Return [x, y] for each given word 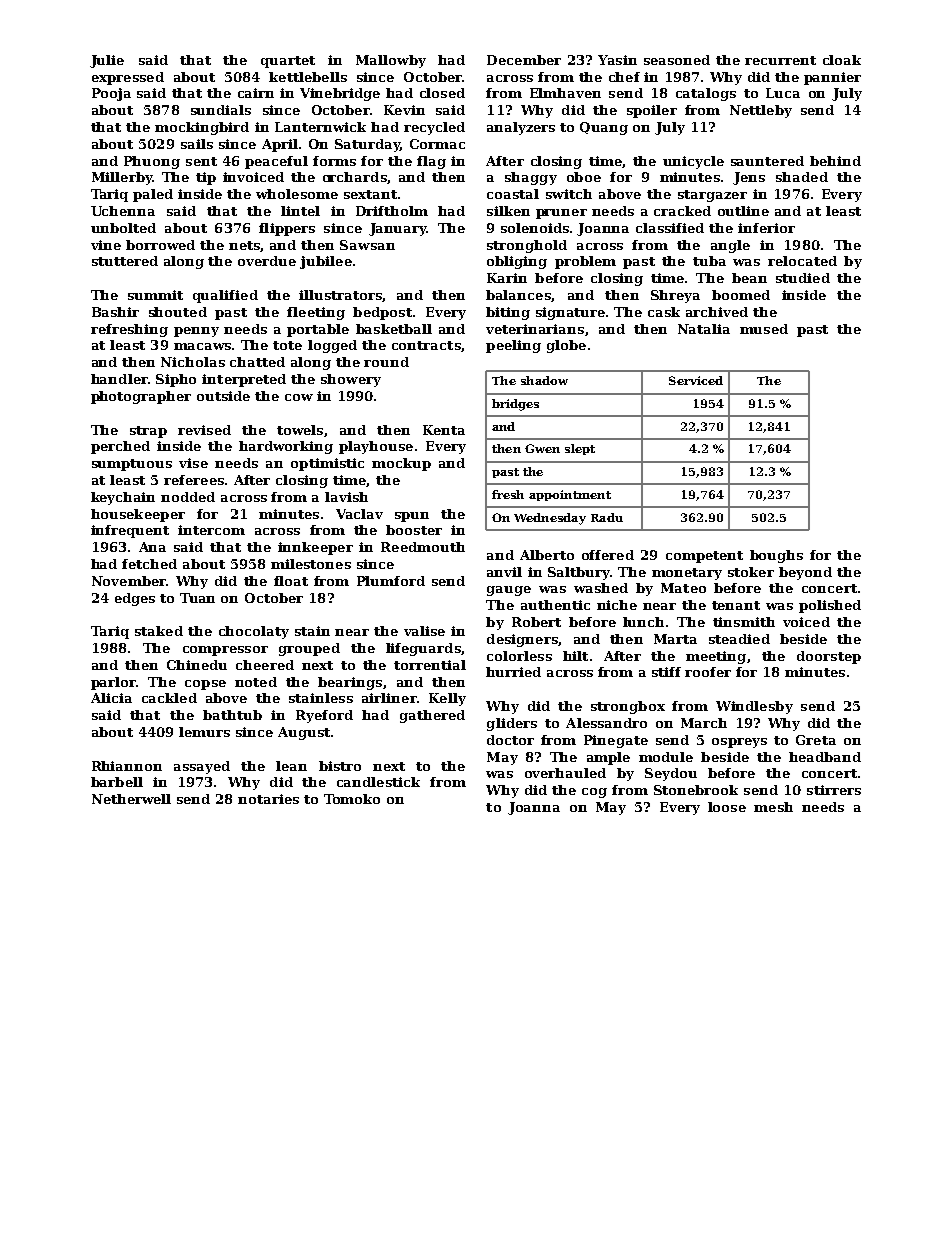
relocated [802, 261]
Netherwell [131, 799]
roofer [708, 672]
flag [431, 162]
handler [119, 379]
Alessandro [606, 723]
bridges [515, 405]
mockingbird [202, 128]
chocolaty [254, 632]
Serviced [696, 380]
